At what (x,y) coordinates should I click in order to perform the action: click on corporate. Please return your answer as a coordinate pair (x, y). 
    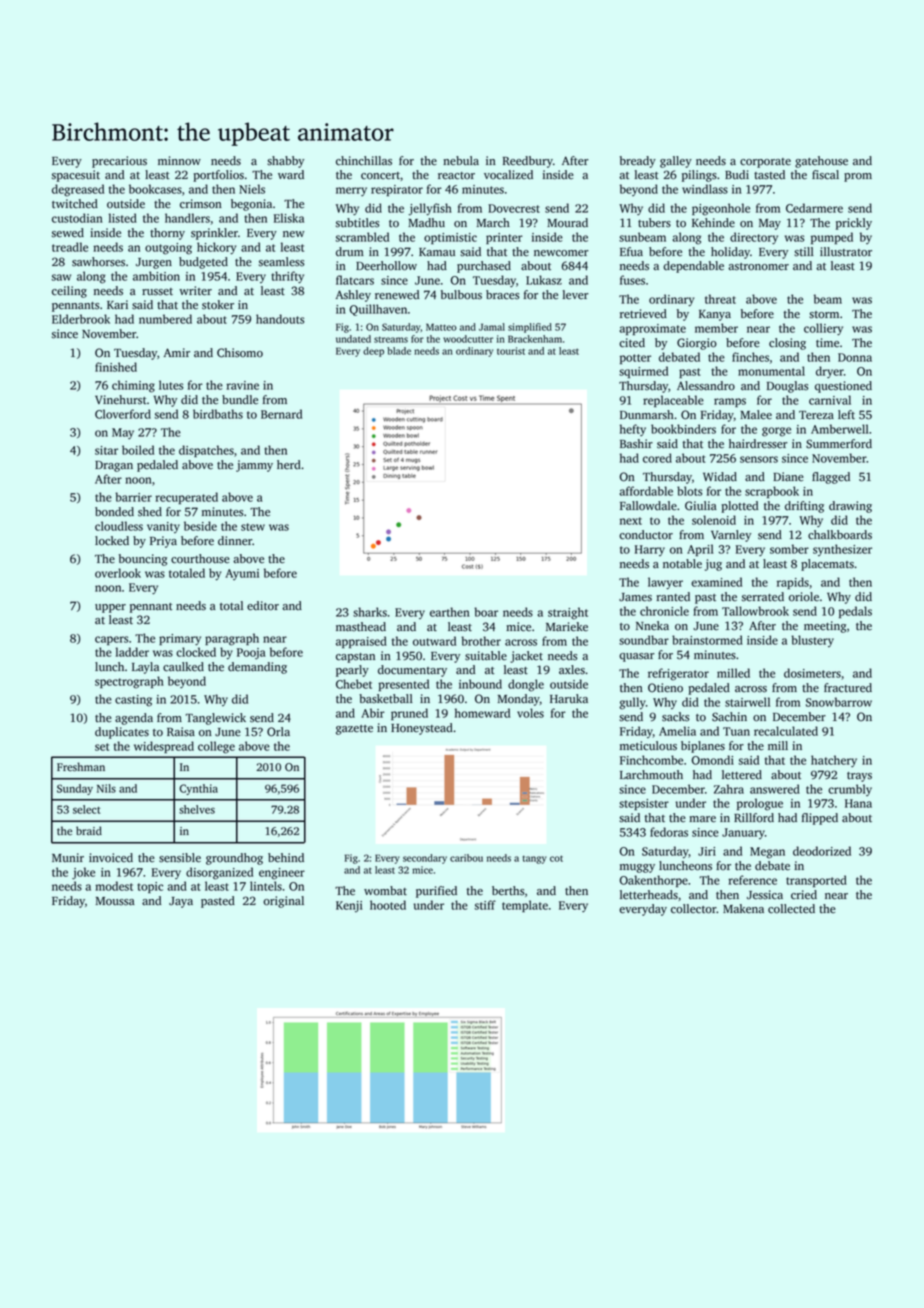
    Looking at the image, I should click on (765, 163).
